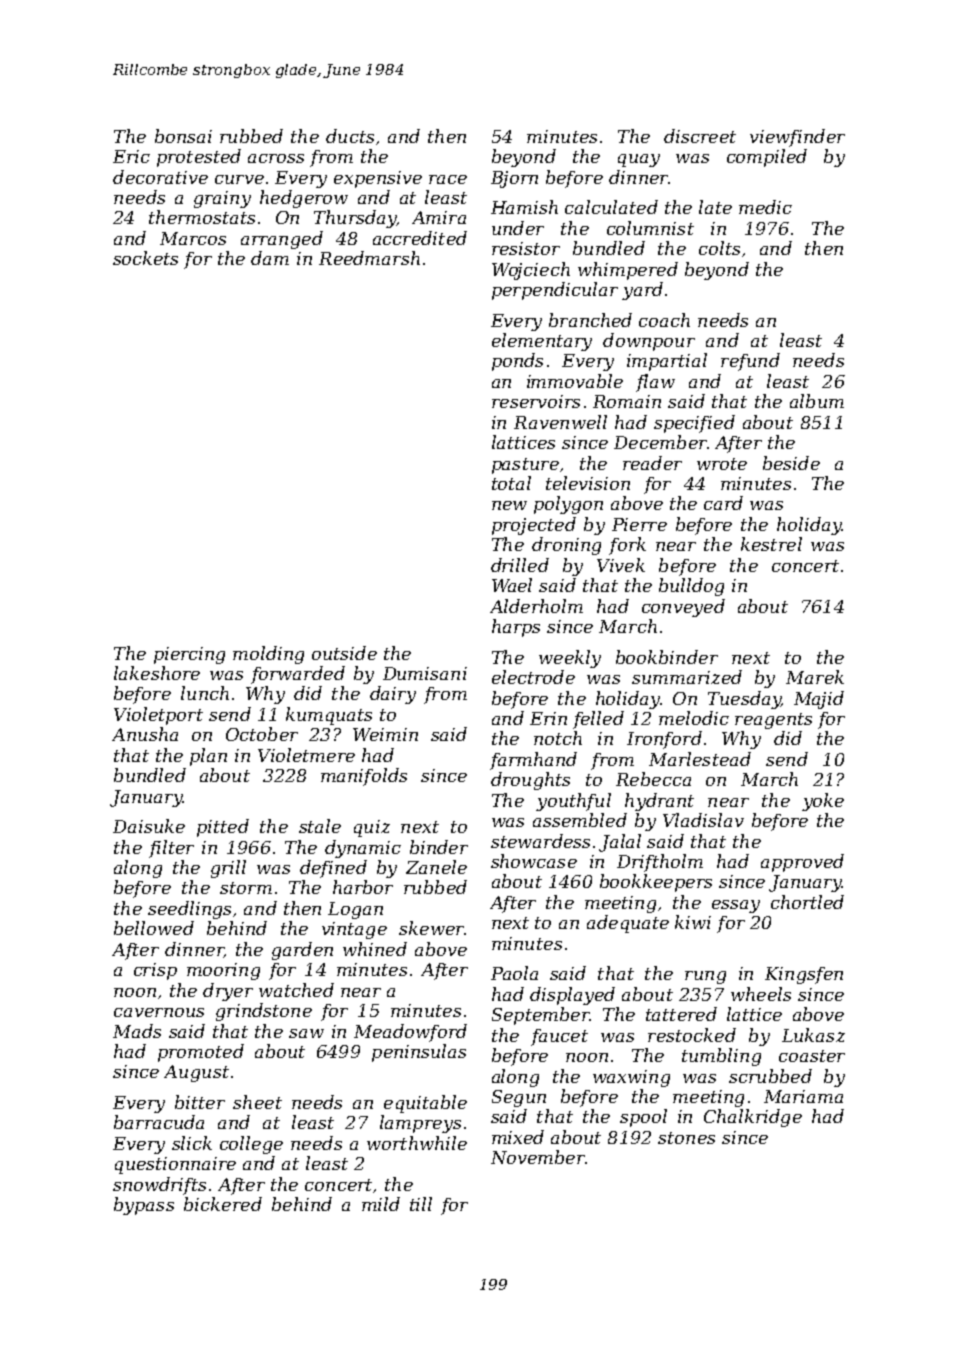 This screenshot has height=1361, width=958. What do you see at coordinates (381, 1204) in the screenshot?
I see `mild` at bounding box center [381, 1204].
